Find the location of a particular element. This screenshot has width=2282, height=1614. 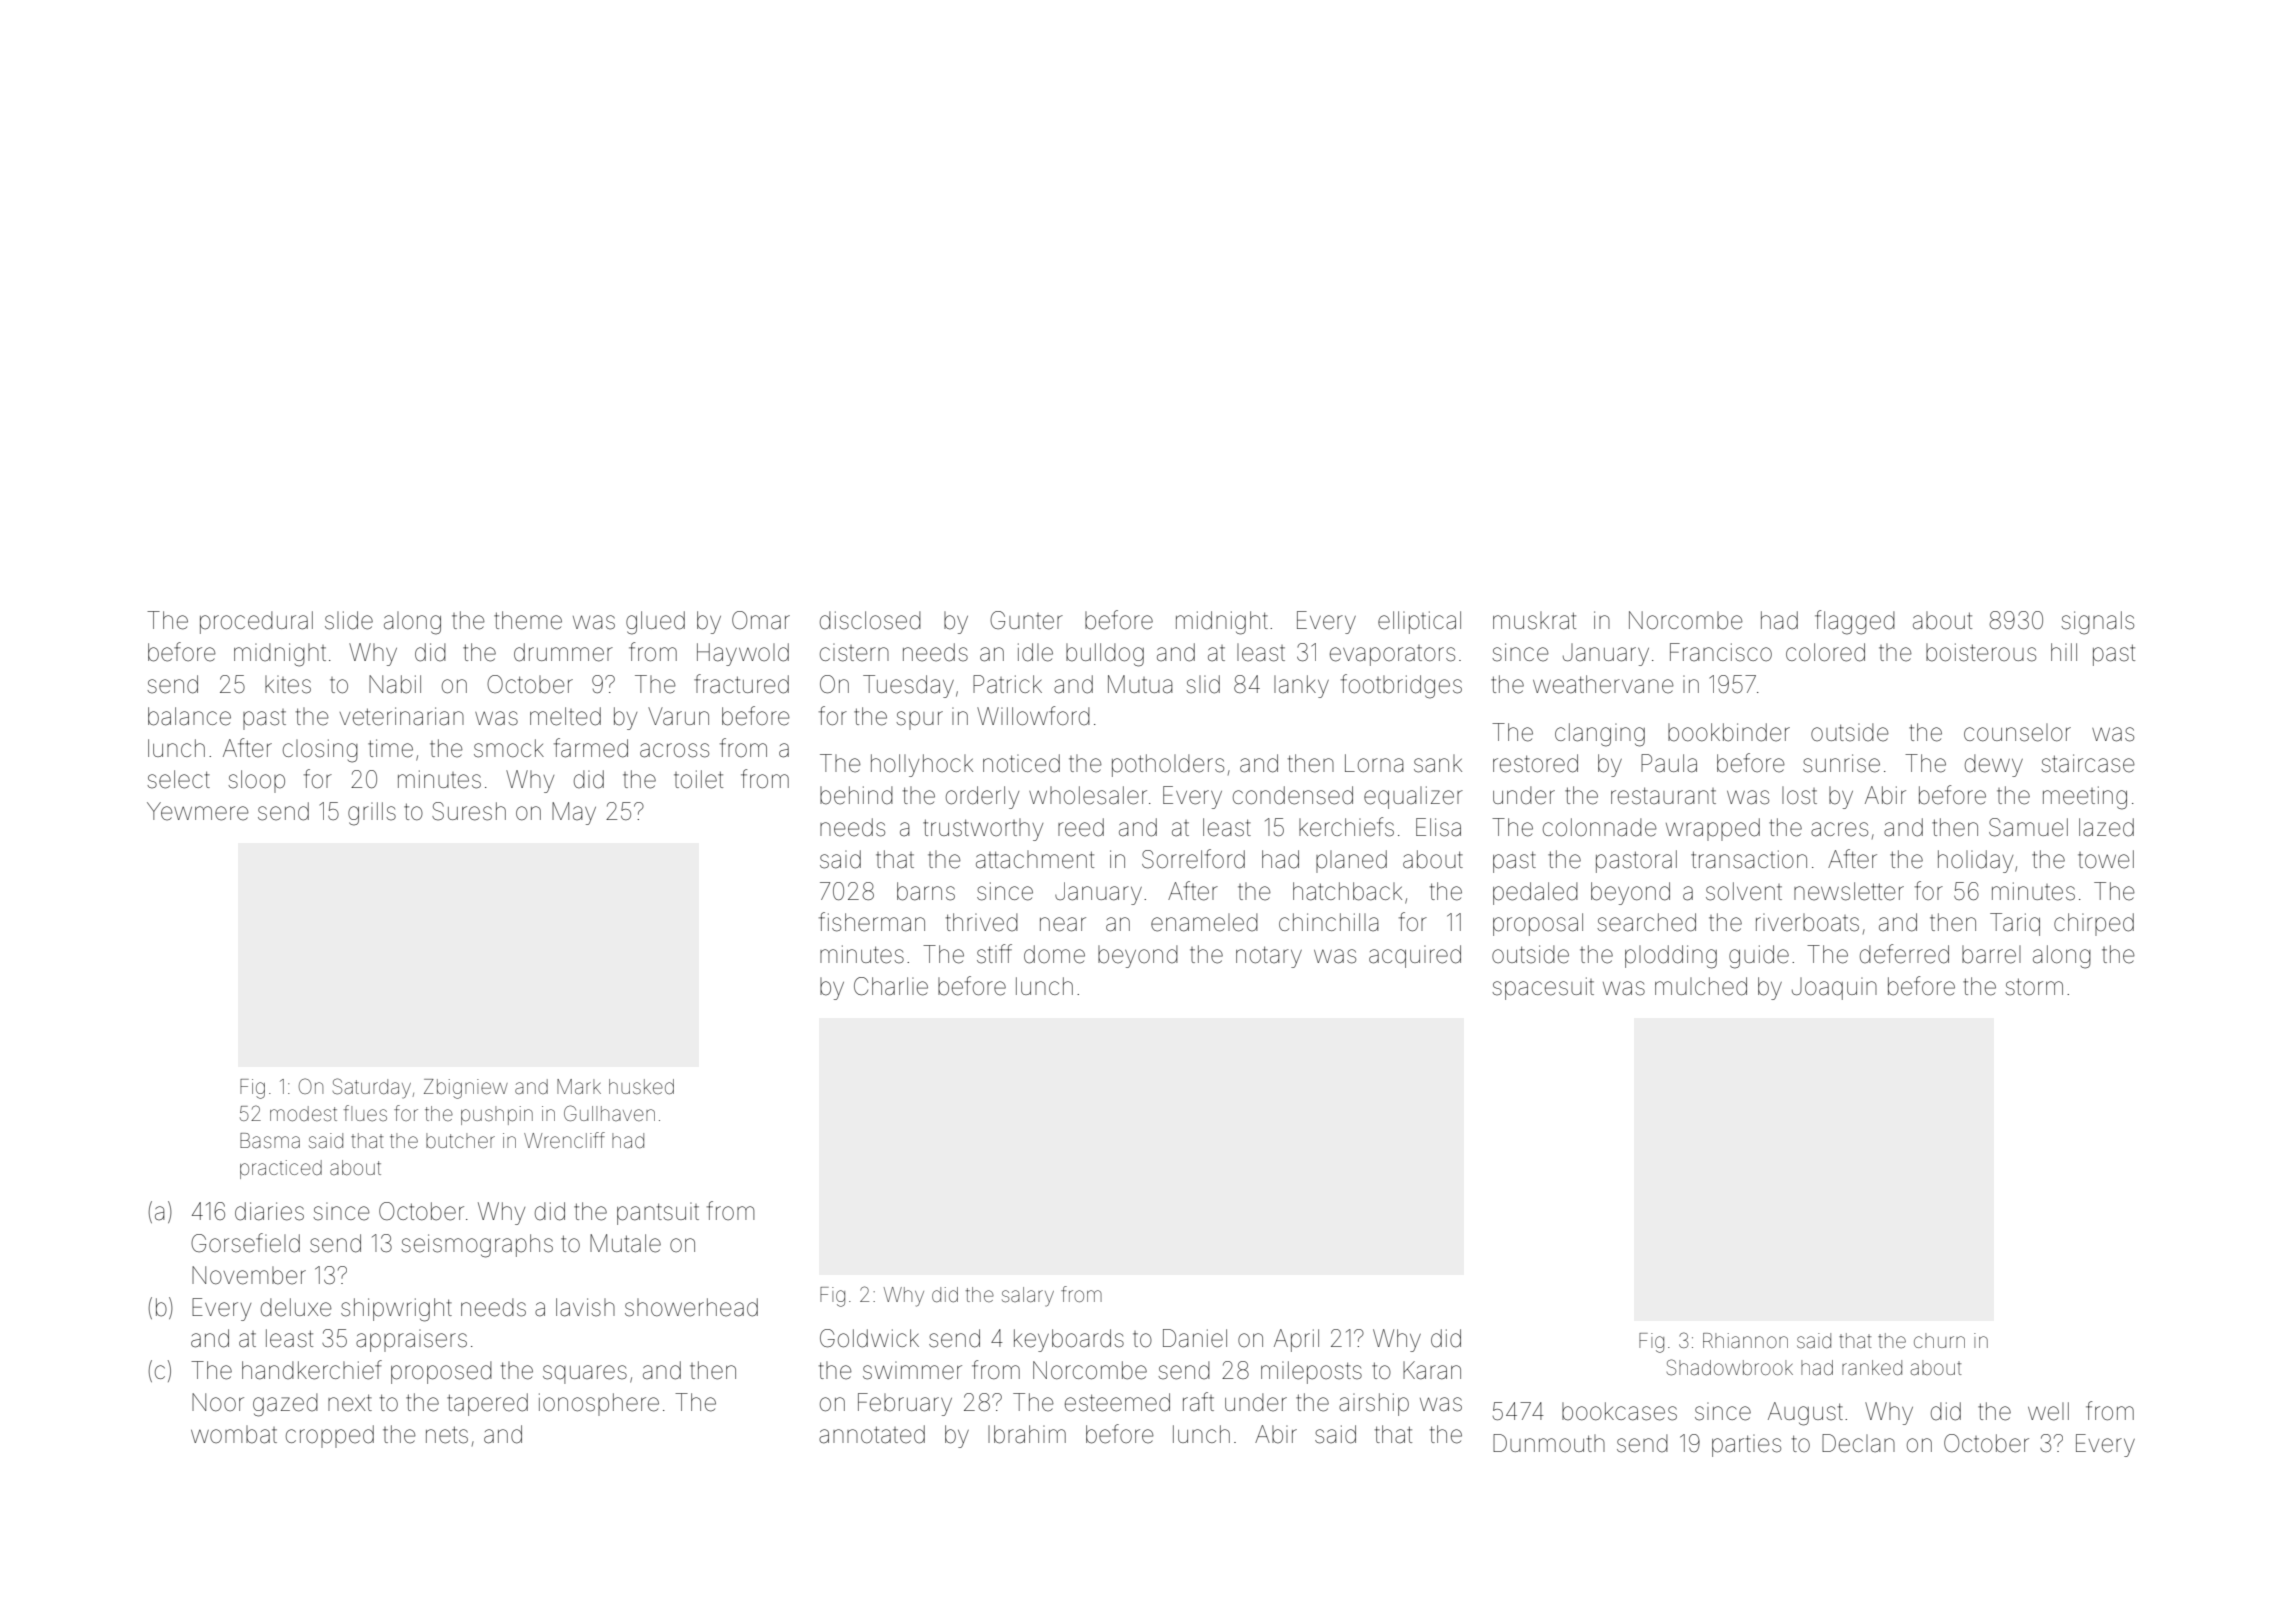

parties is located at coordinates (1746, 1446).
